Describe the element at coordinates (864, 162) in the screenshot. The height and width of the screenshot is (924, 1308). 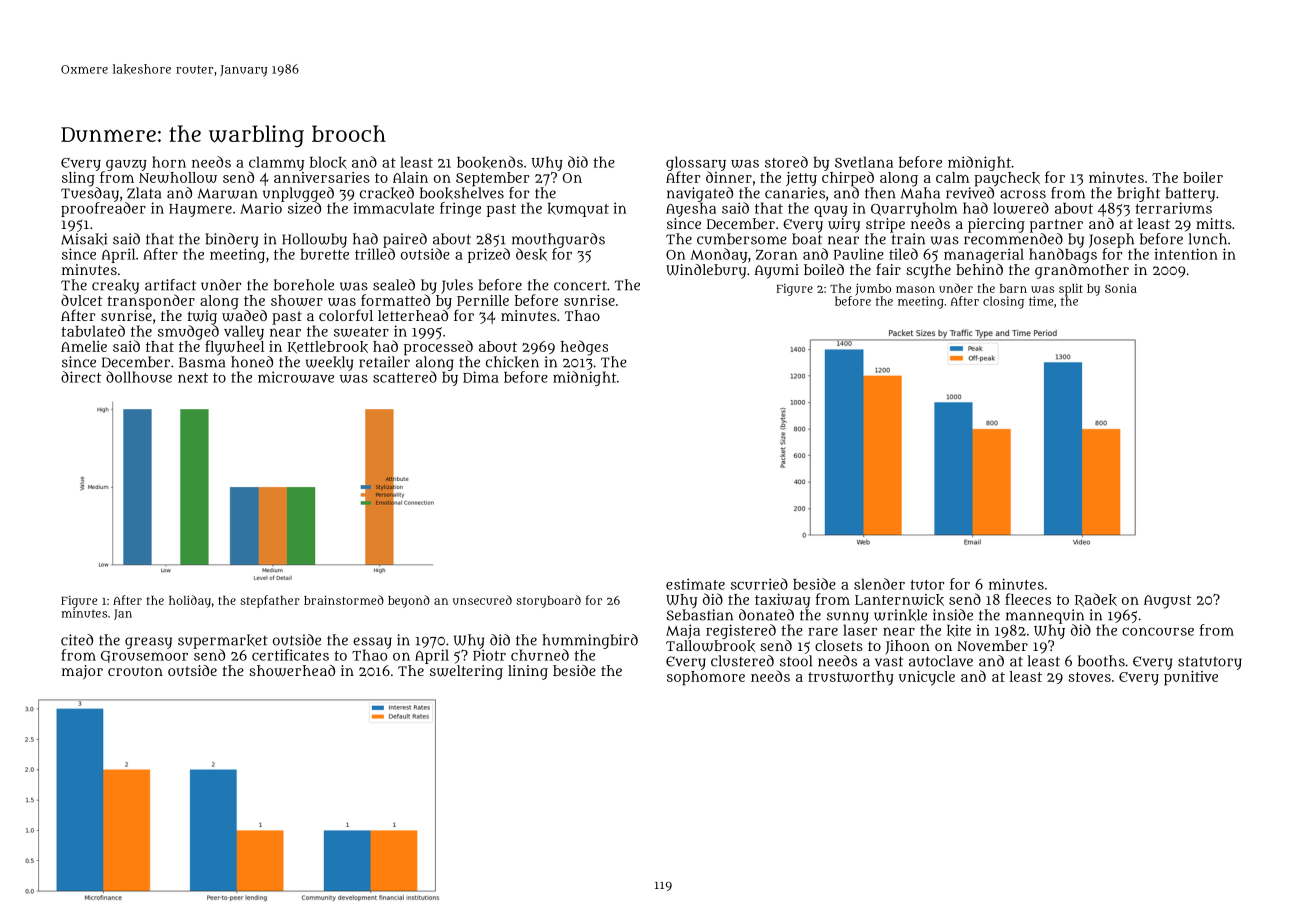
I see `Svetlana` at that location.
